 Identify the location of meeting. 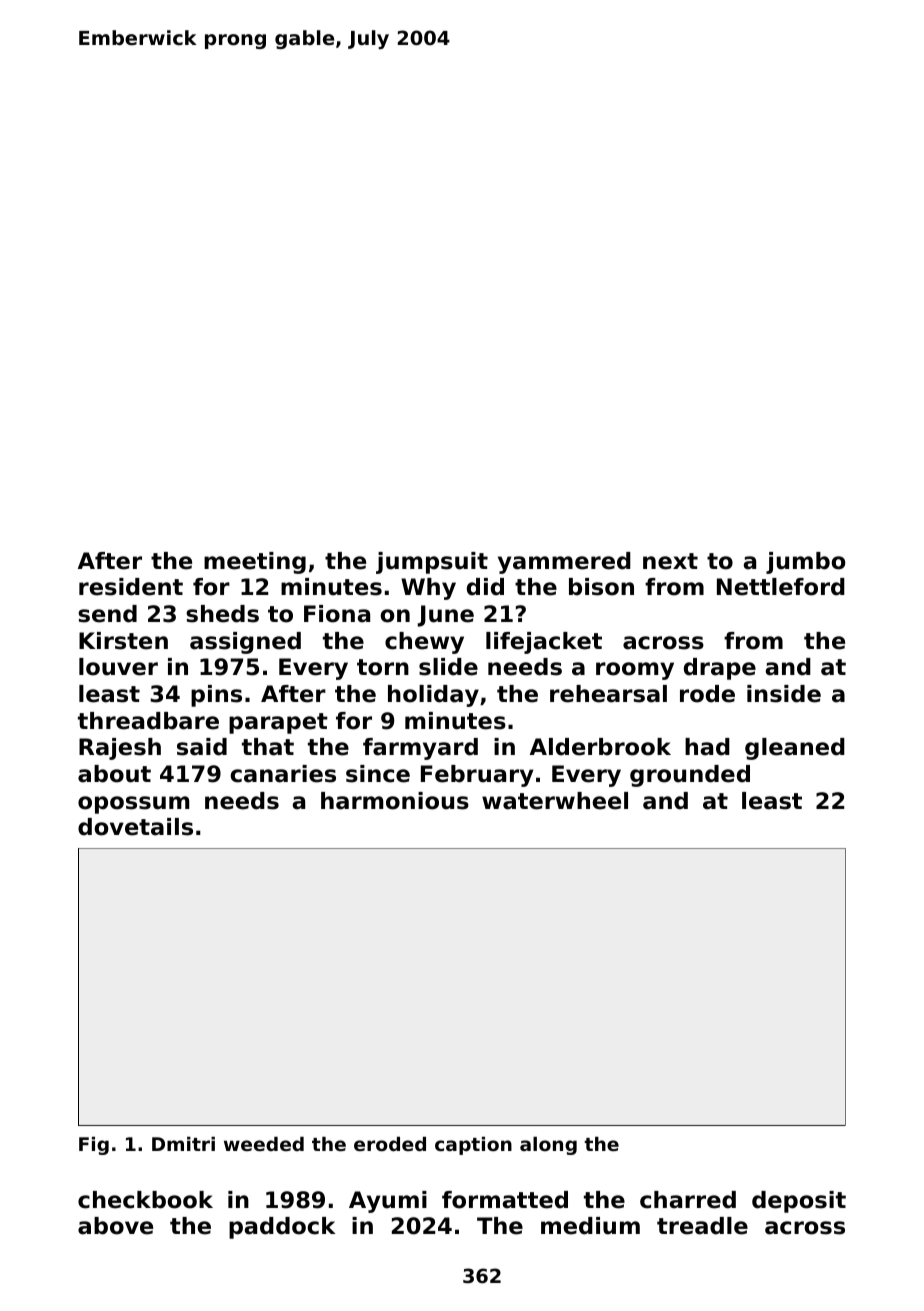
(255, 563).
